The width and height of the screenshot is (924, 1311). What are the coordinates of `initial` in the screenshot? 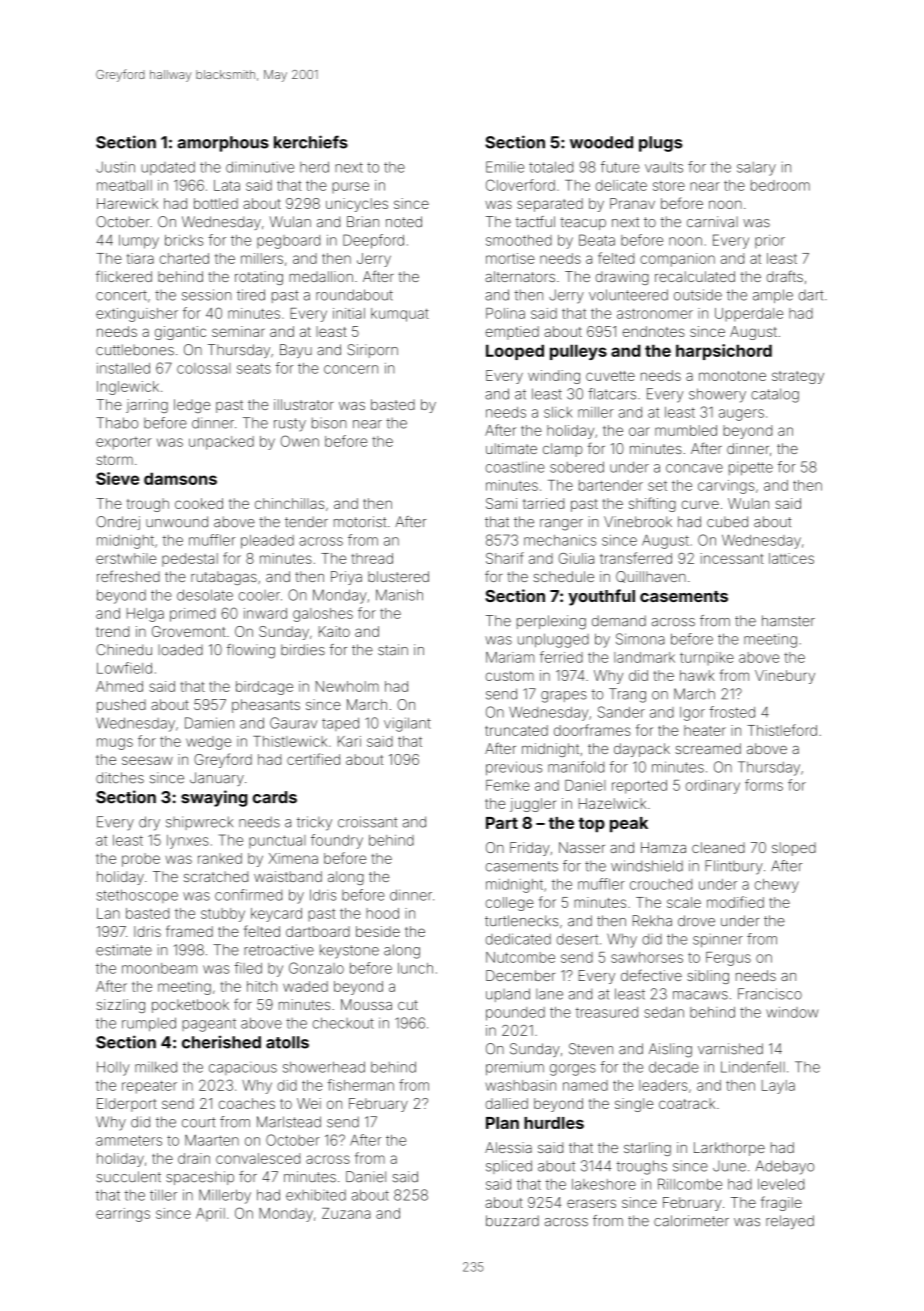 It's located at (349, 313).
